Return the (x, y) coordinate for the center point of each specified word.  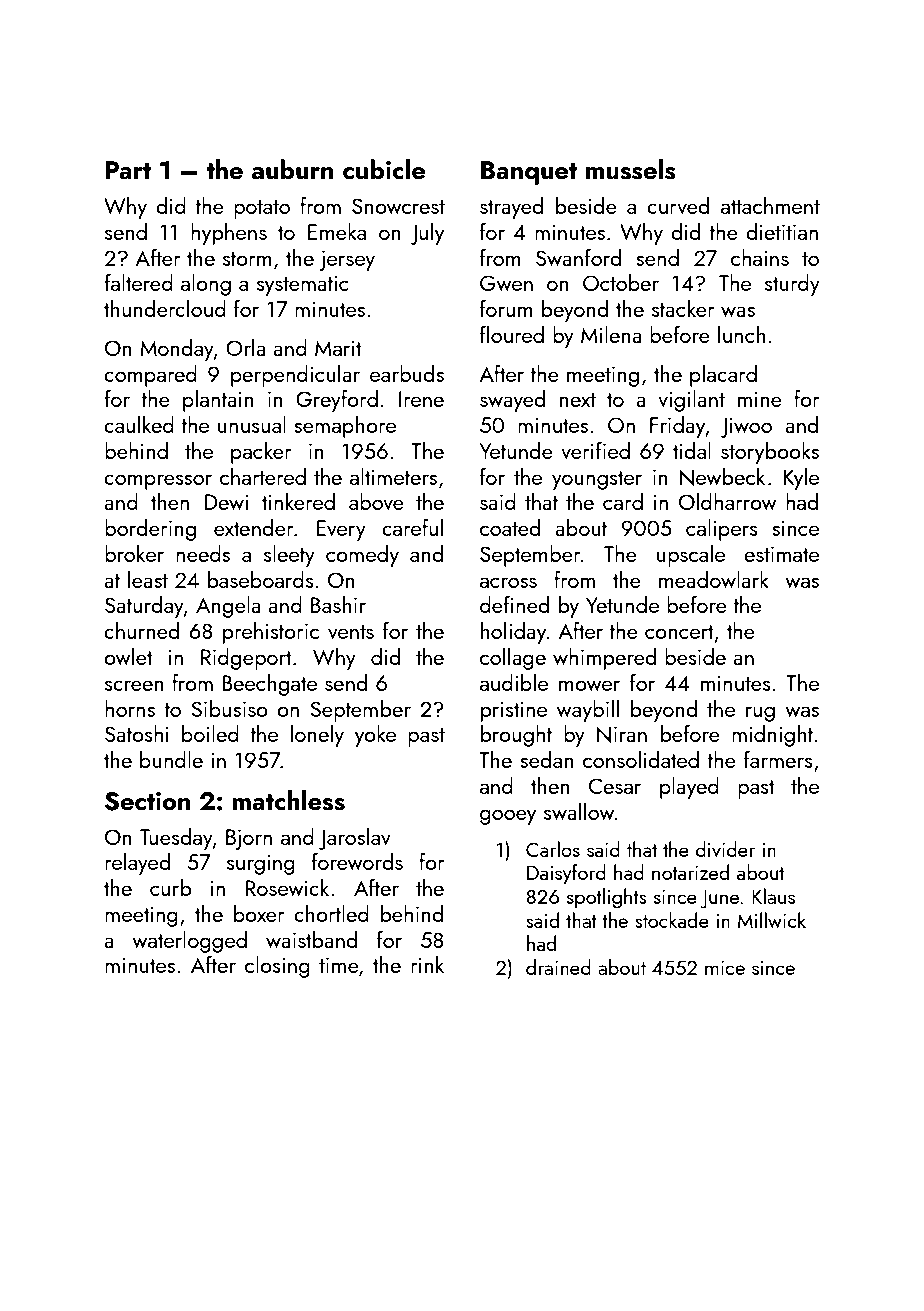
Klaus (773, 896)
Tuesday (176, 839)
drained (558, 967)
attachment (770, 205)
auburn (292, 169)
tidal (692, 450)
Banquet (529, 173)
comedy (362, 556)
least (148, 579)
